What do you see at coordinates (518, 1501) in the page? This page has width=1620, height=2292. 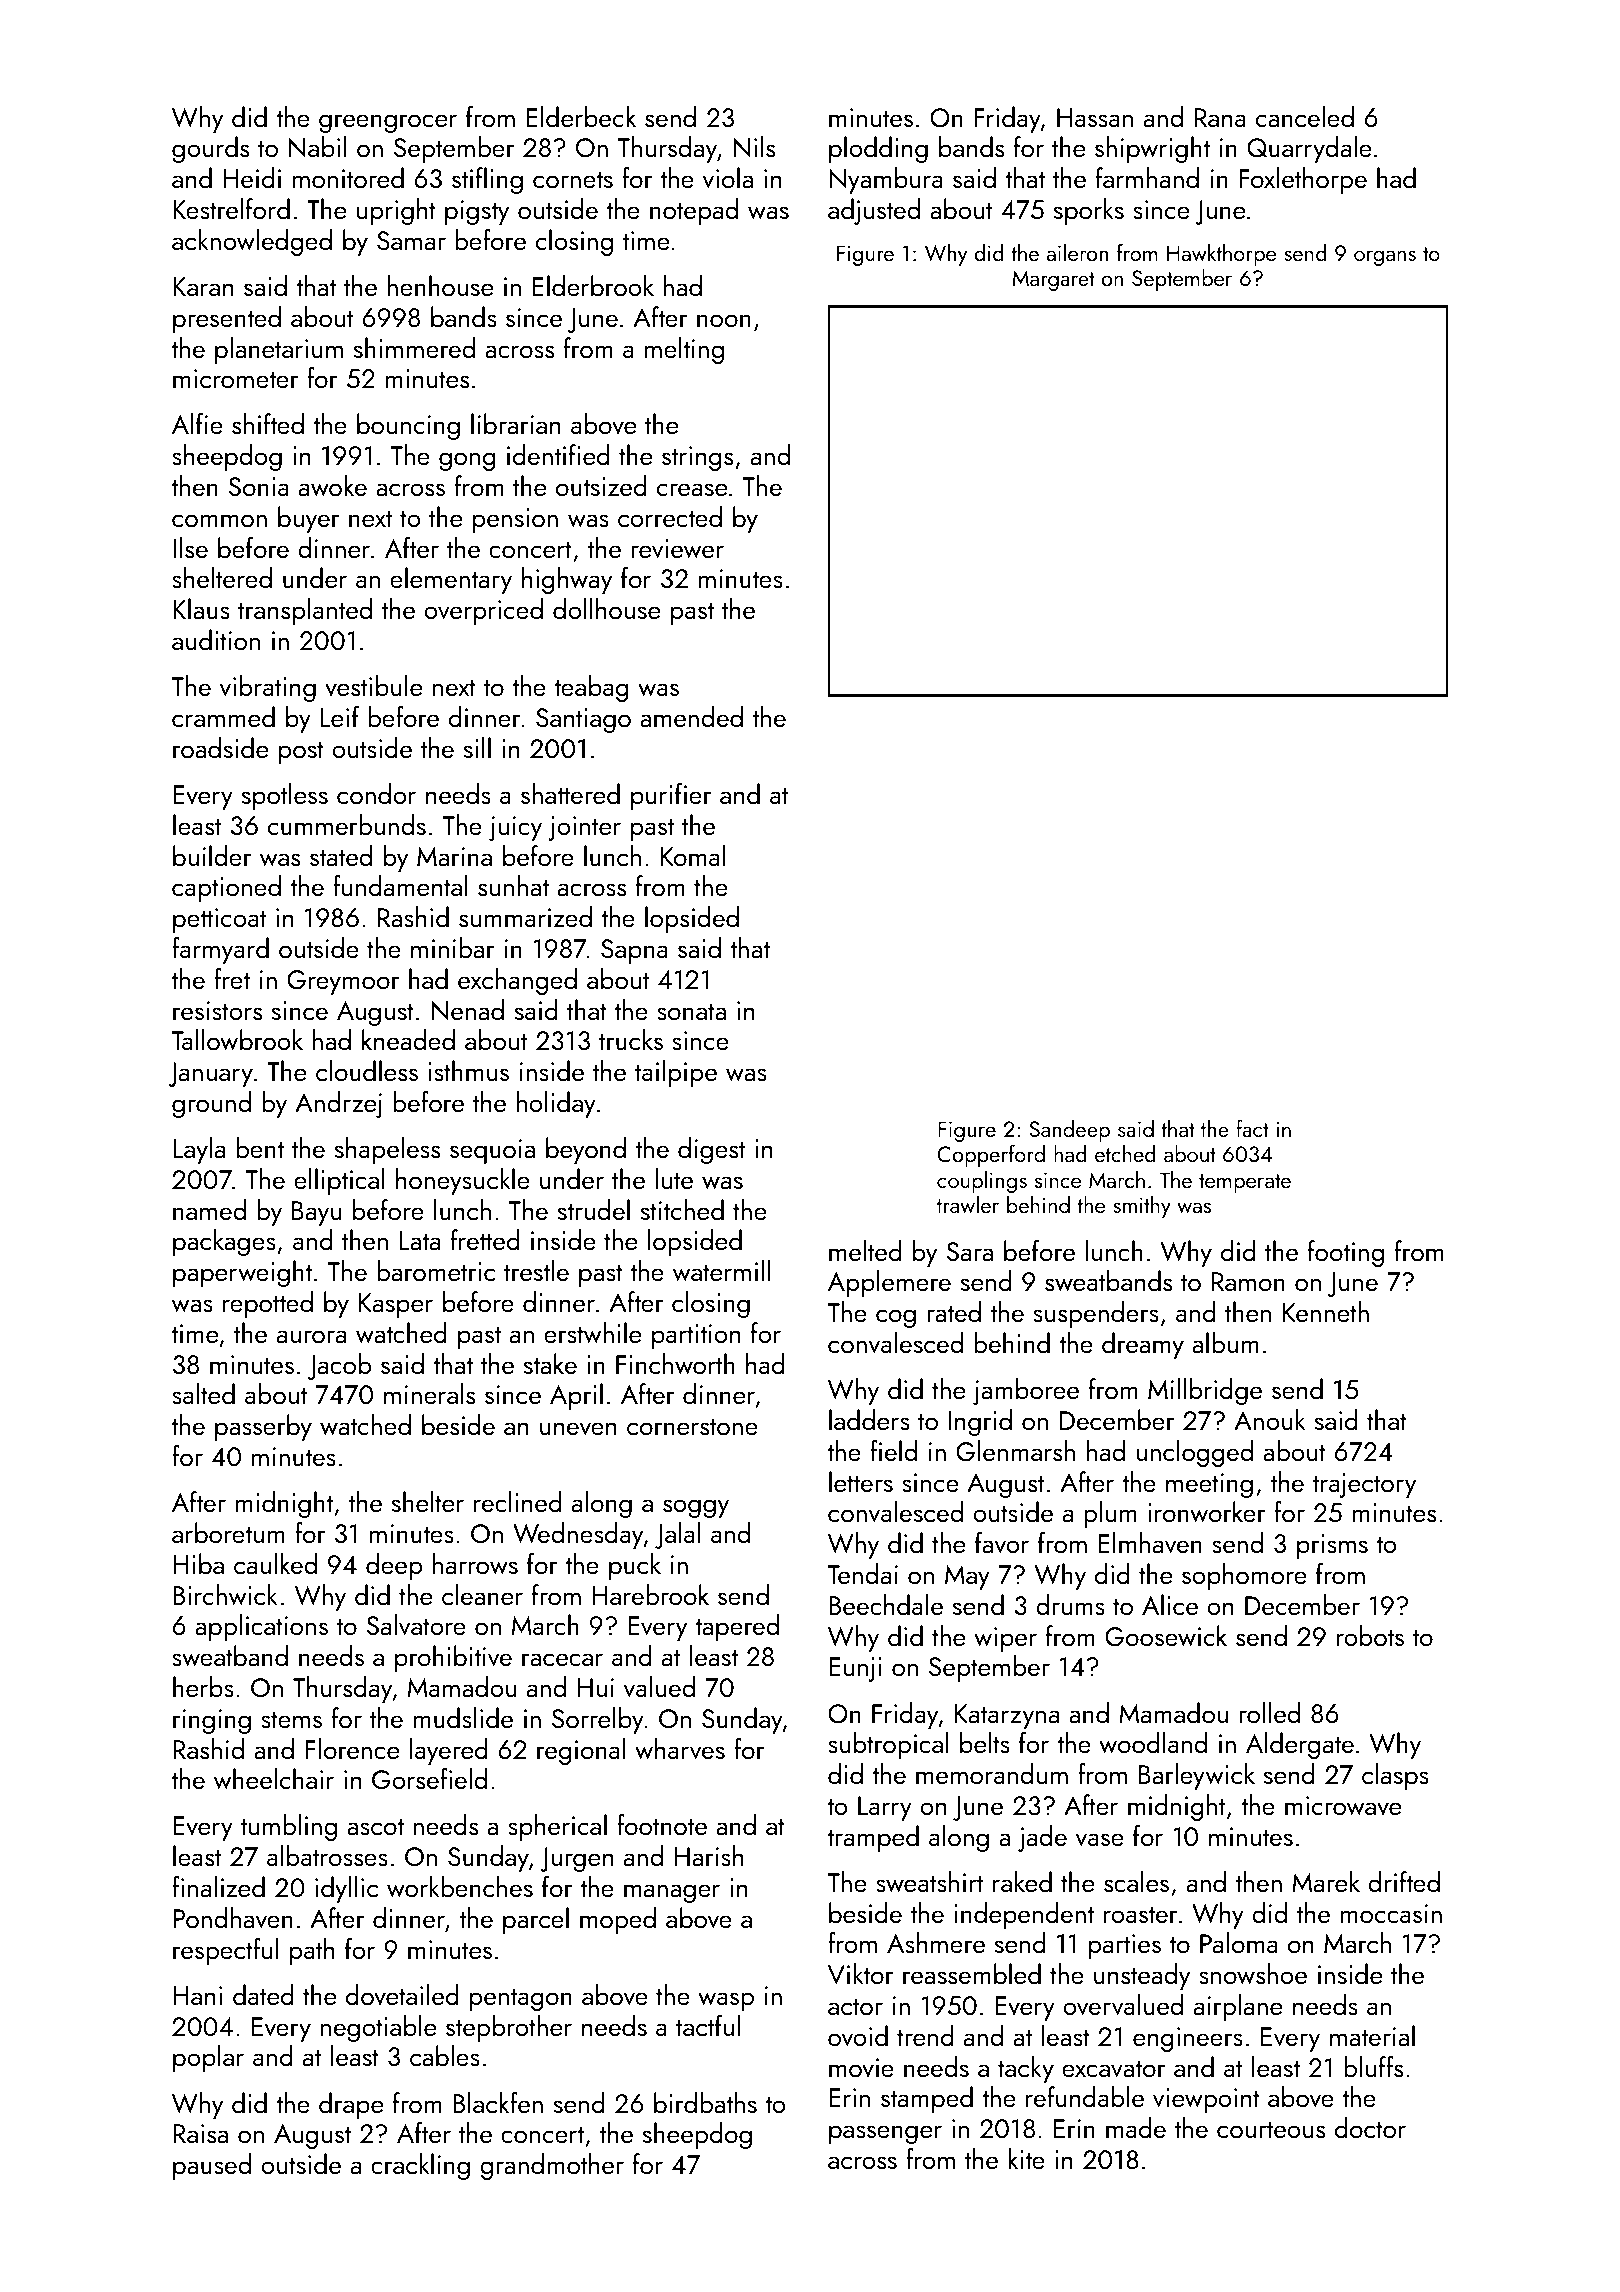 I see `reclined` at bounding box center [518, 1501].
